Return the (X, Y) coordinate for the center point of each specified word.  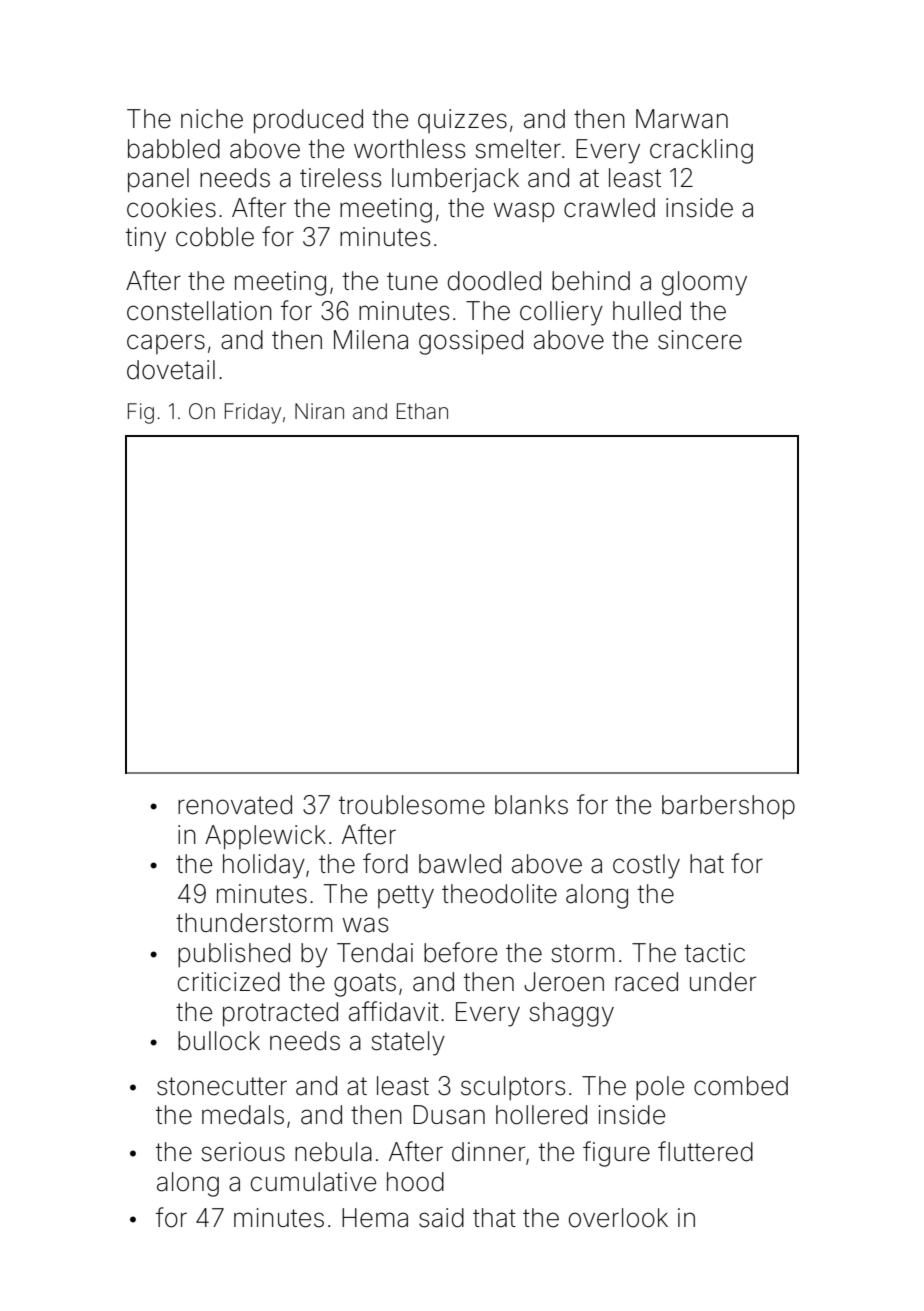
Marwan (682, 119)
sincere (700, 340)
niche (212, 119)
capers (166, 344)
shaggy (572, 1014)
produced (308, 121)
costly (646, 866)
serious (243, 1152)
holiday (264, 866)
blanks (531, 805)
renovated (235, 805)
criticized (229, 982)
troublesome (412, 805)
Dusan (449, 1115)
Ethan (422, 411)
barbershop (728, 807)
